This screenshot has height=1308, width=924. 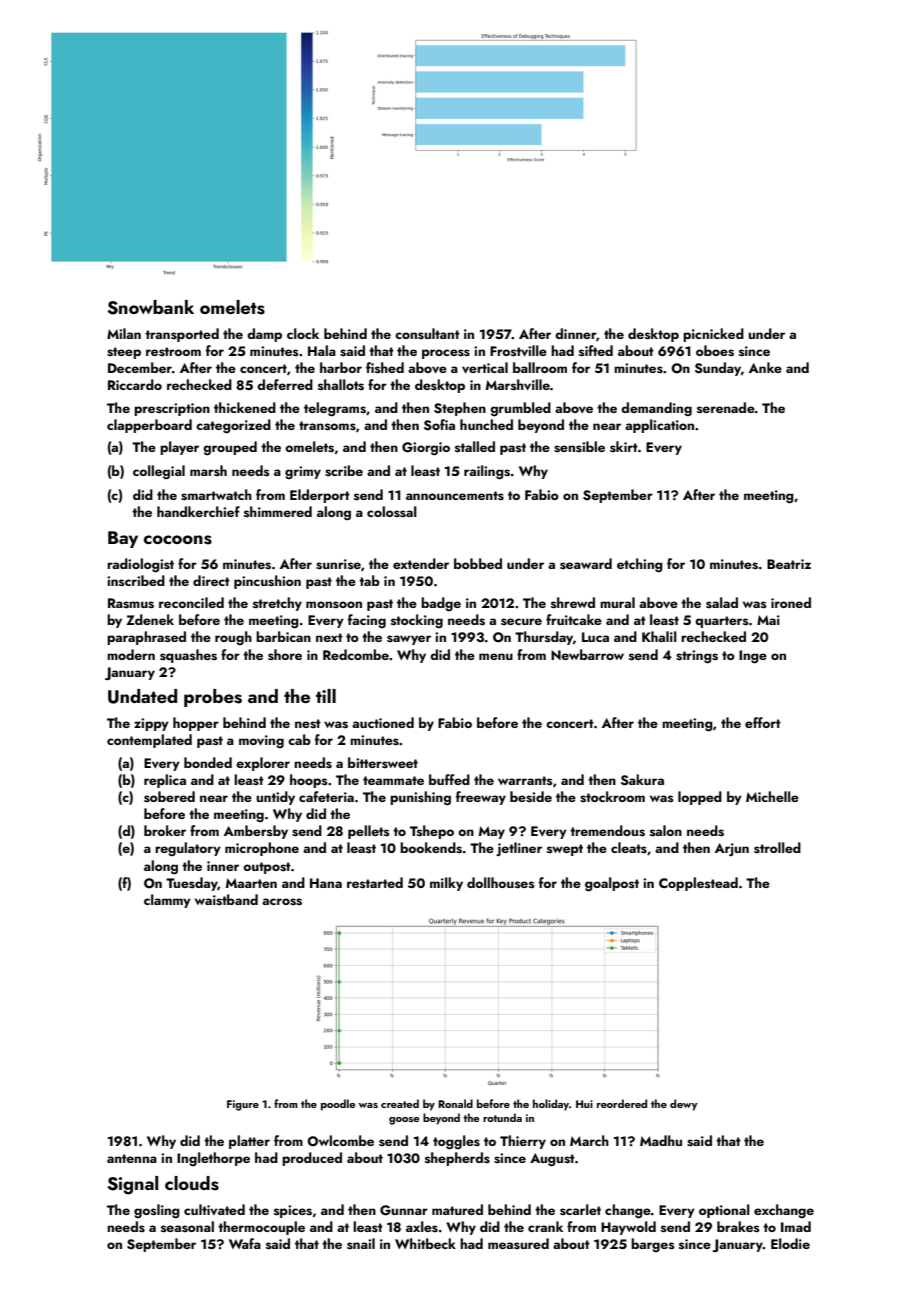 What do you see at coordinates (159, 472) in the screenshot?
I see `collegial` at bounding box center [159, 472].
